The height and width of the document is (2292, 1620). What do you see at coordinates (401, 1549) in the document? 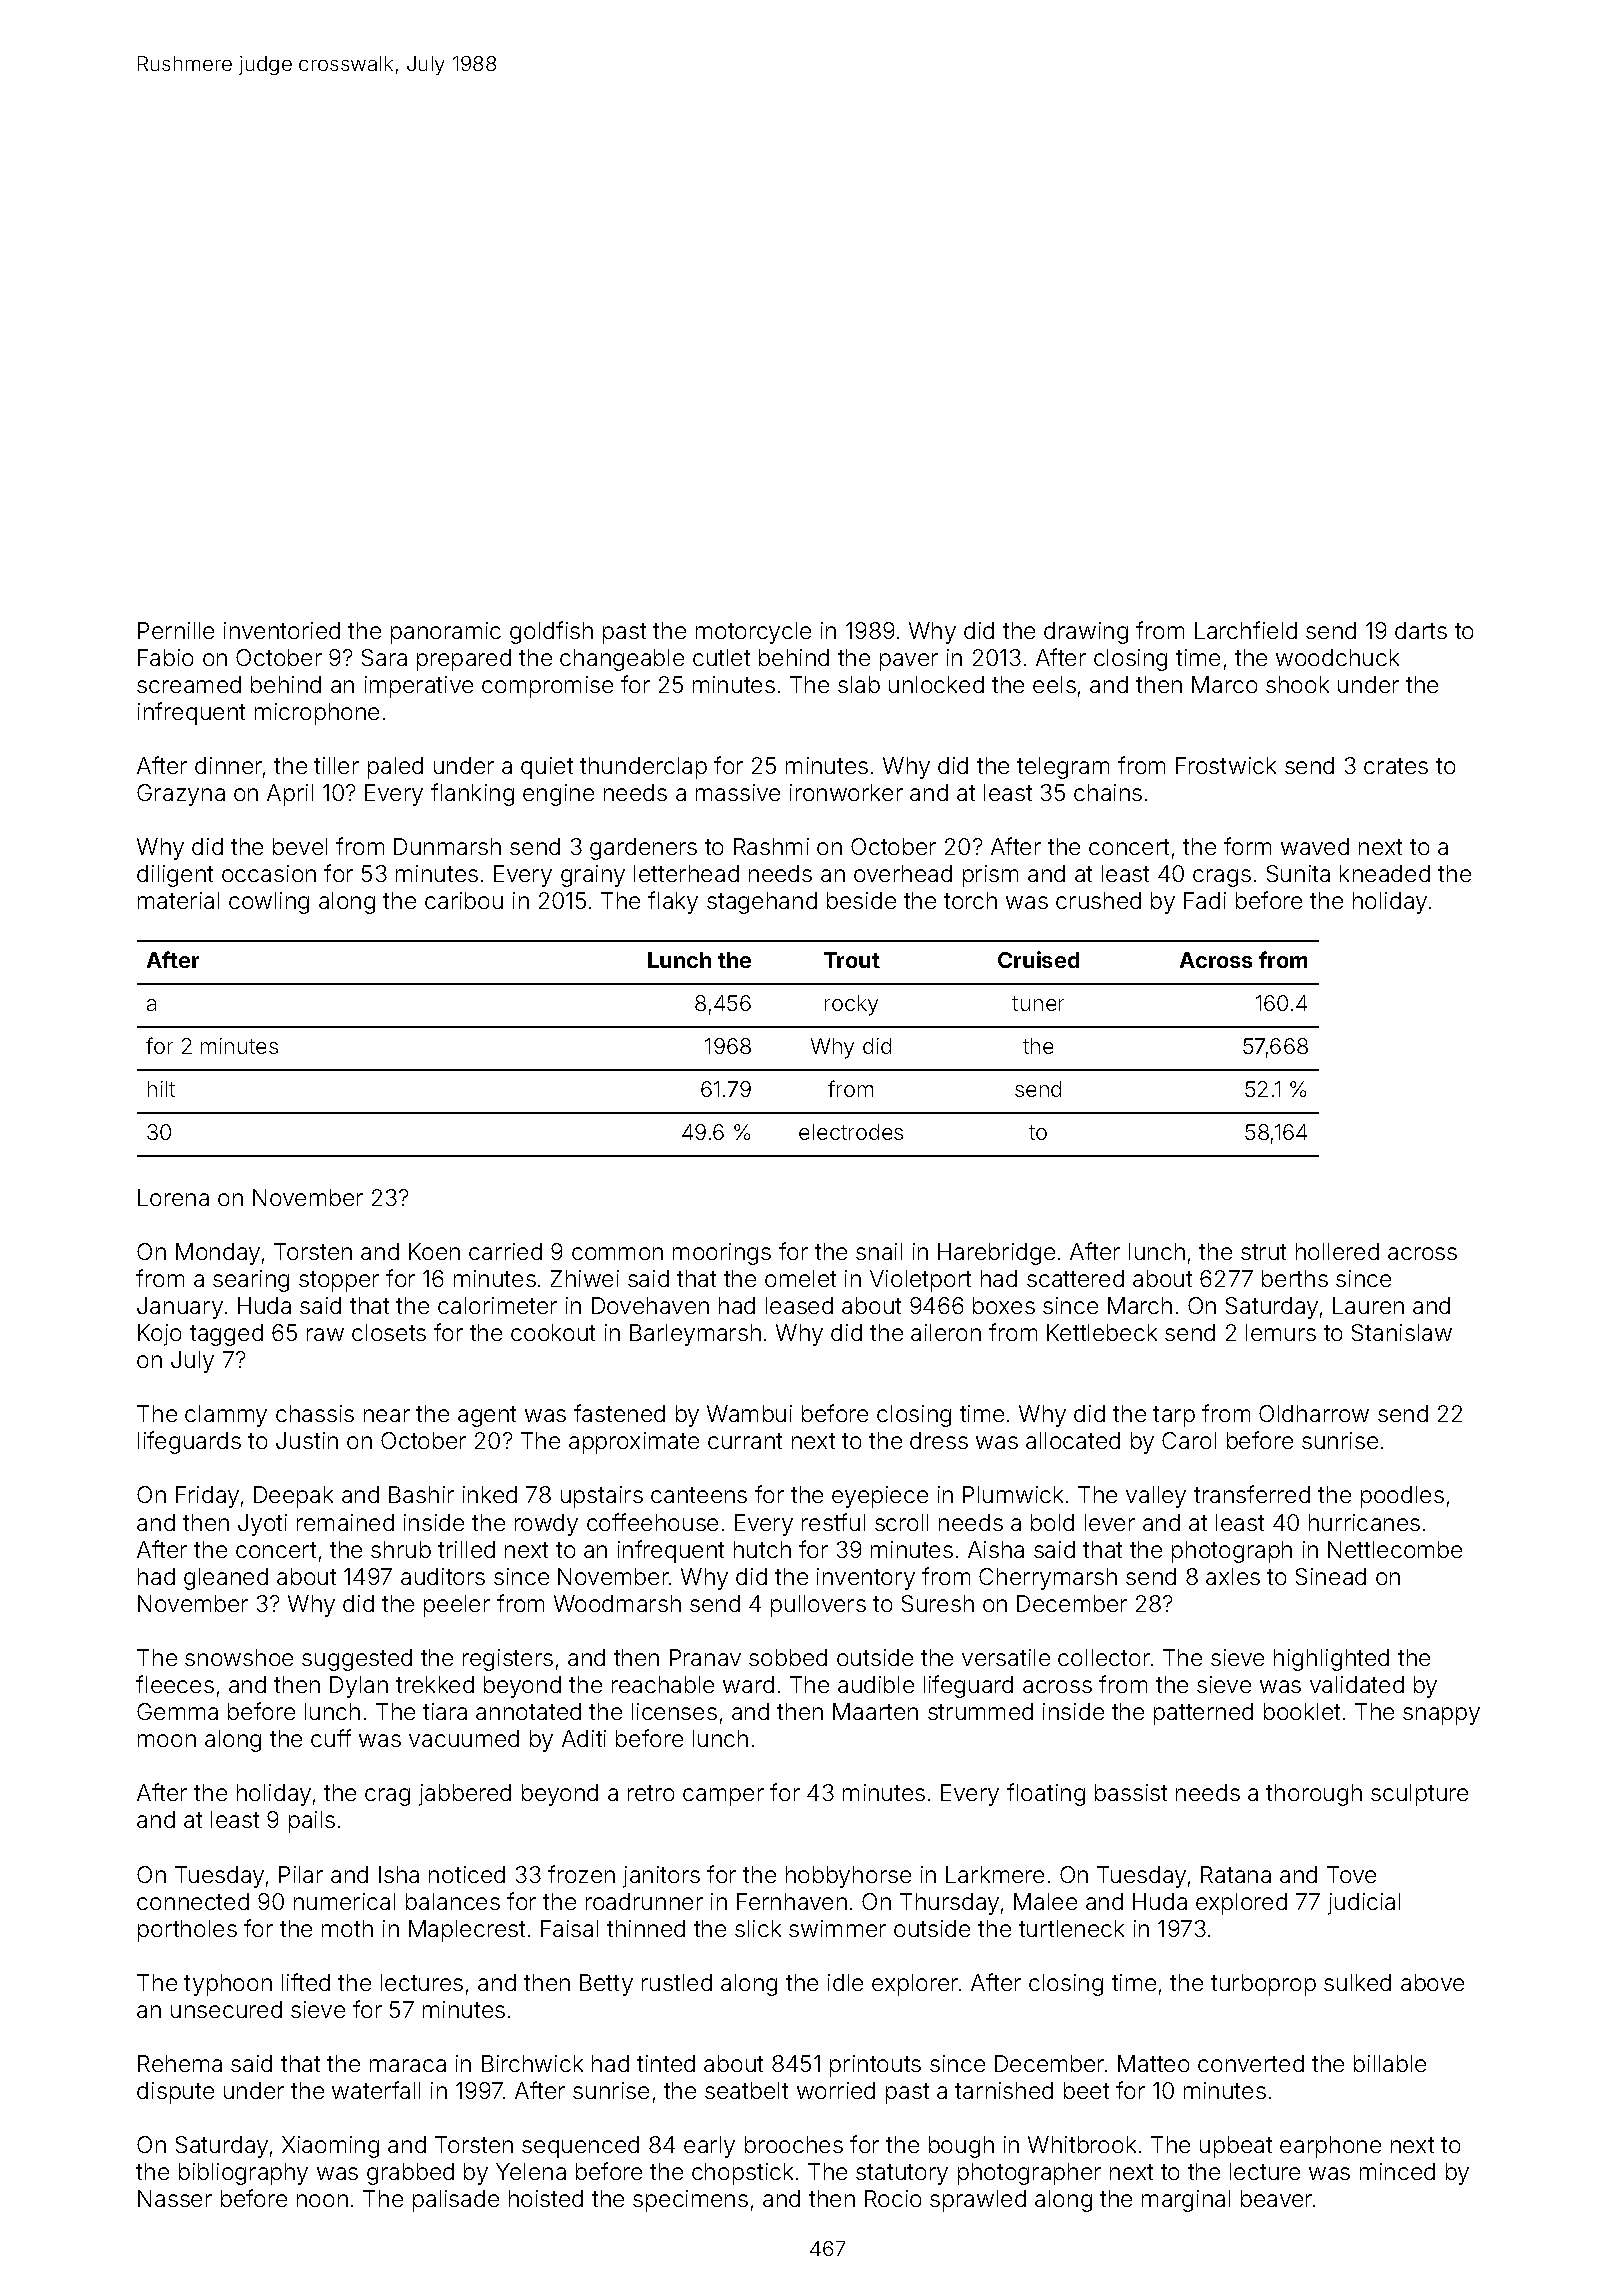
I see `shrub` at bounding box center [401, 1549].
